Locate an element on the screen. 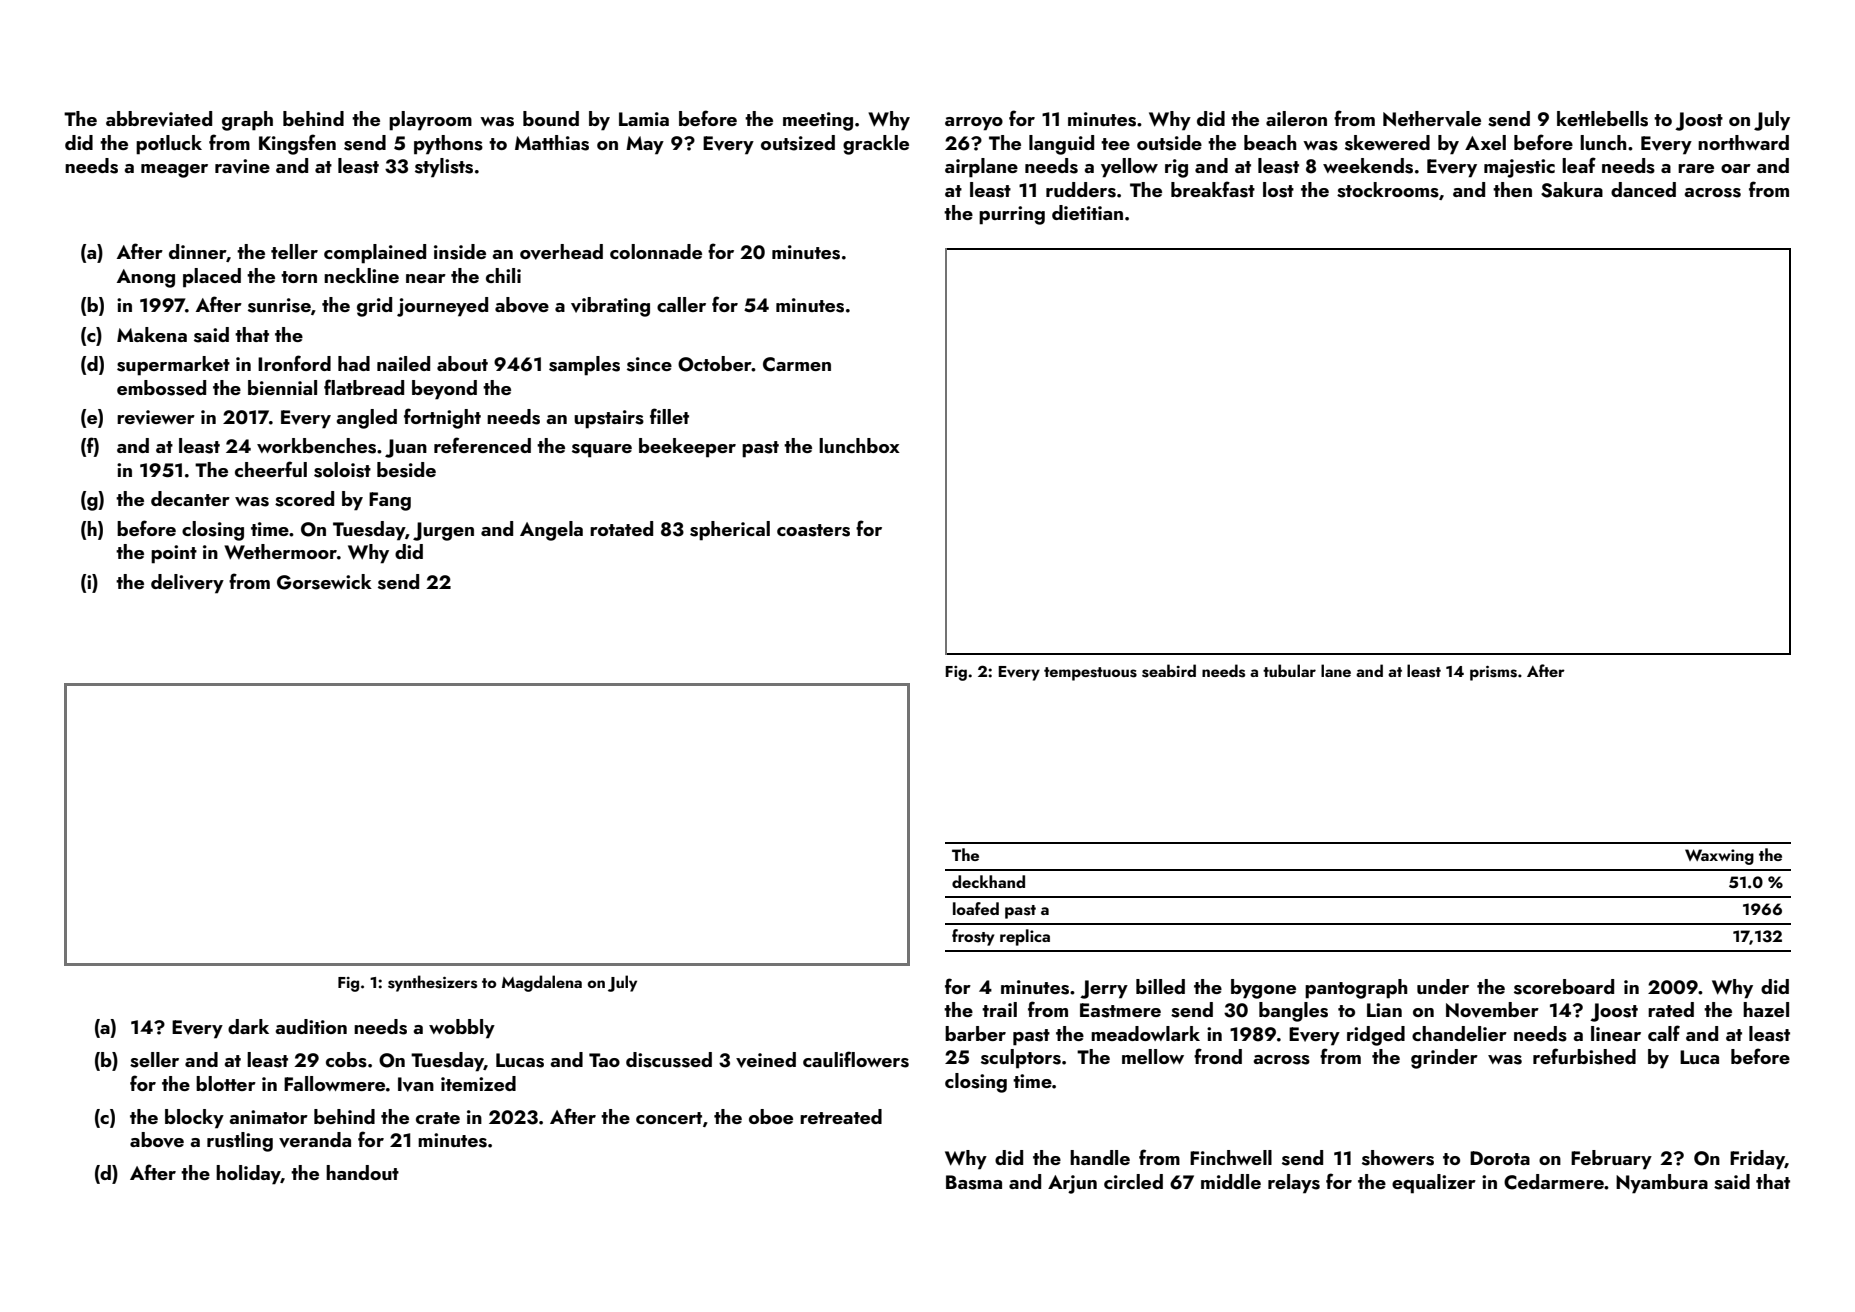  deckhand is located at coordinates (988, 881).
